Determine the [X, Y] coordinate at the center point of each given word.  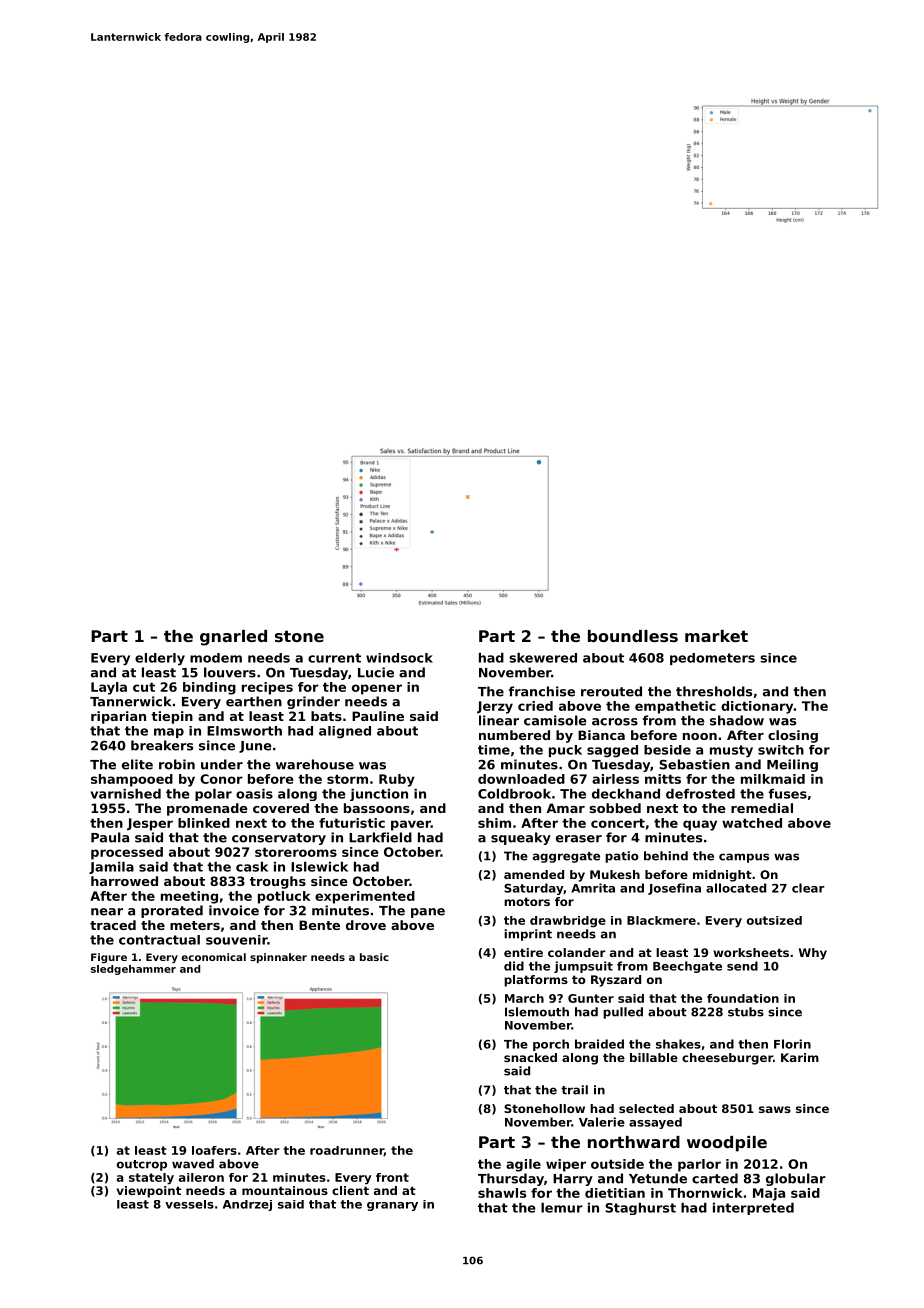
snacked [530, 1057]
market [716, 636]
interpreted [753, 1209]
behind [666, 856]
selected [646, 1108]
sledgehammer [133, 970]
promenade [207, 809]
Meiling [792, 765]
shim [494, 823]
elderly [160, 659]
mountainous [285, 1190]
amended [534, 874]
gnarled [233, 638]
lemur [562, 1208]
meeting [189, 897]
